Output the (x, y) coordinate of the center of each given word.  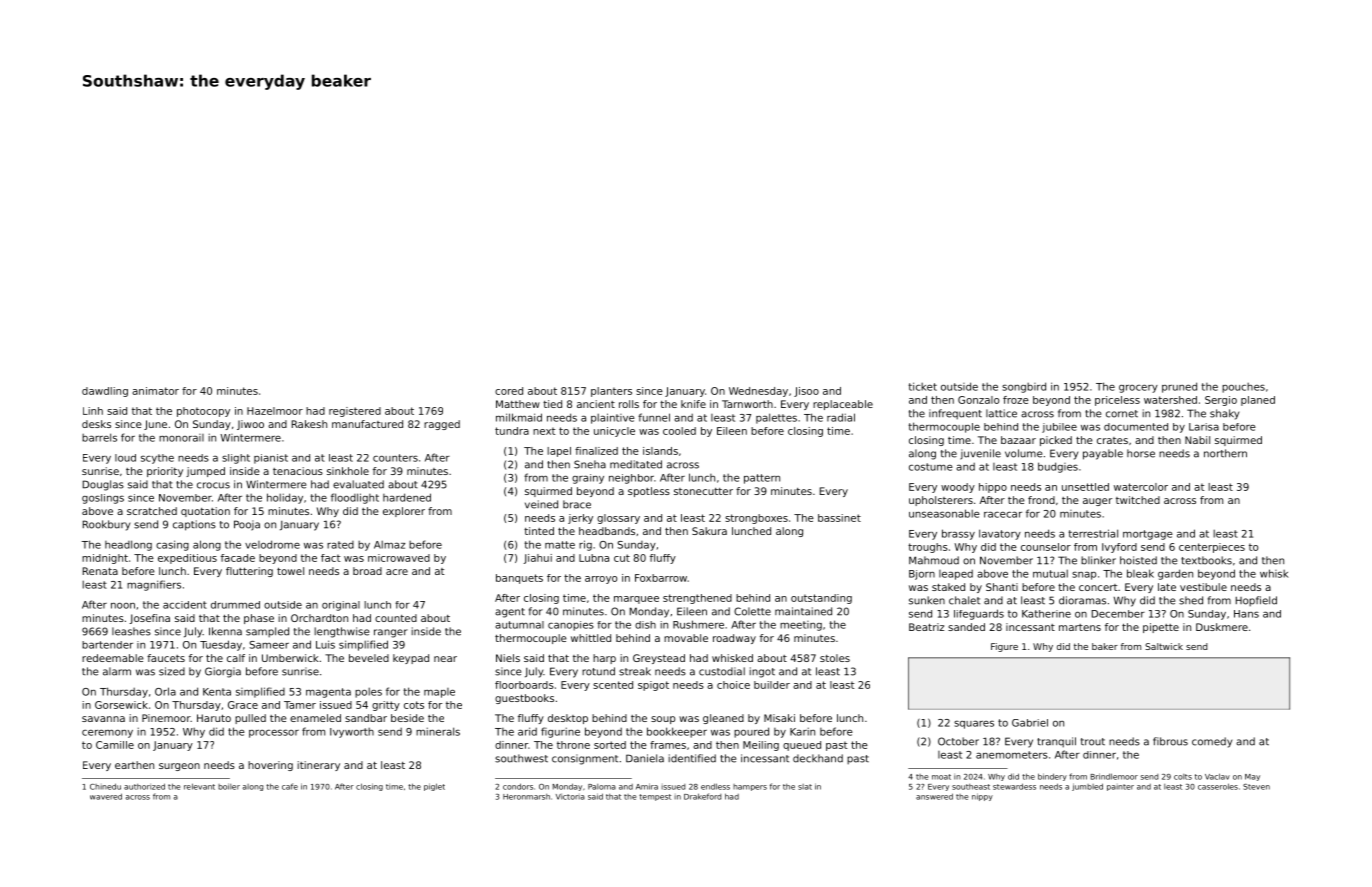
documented (1136, 427)
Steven (1256, 787)
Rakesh (309, 424)
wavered (106, 796)
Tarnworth (747, 404)
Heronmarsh (526, 797)
